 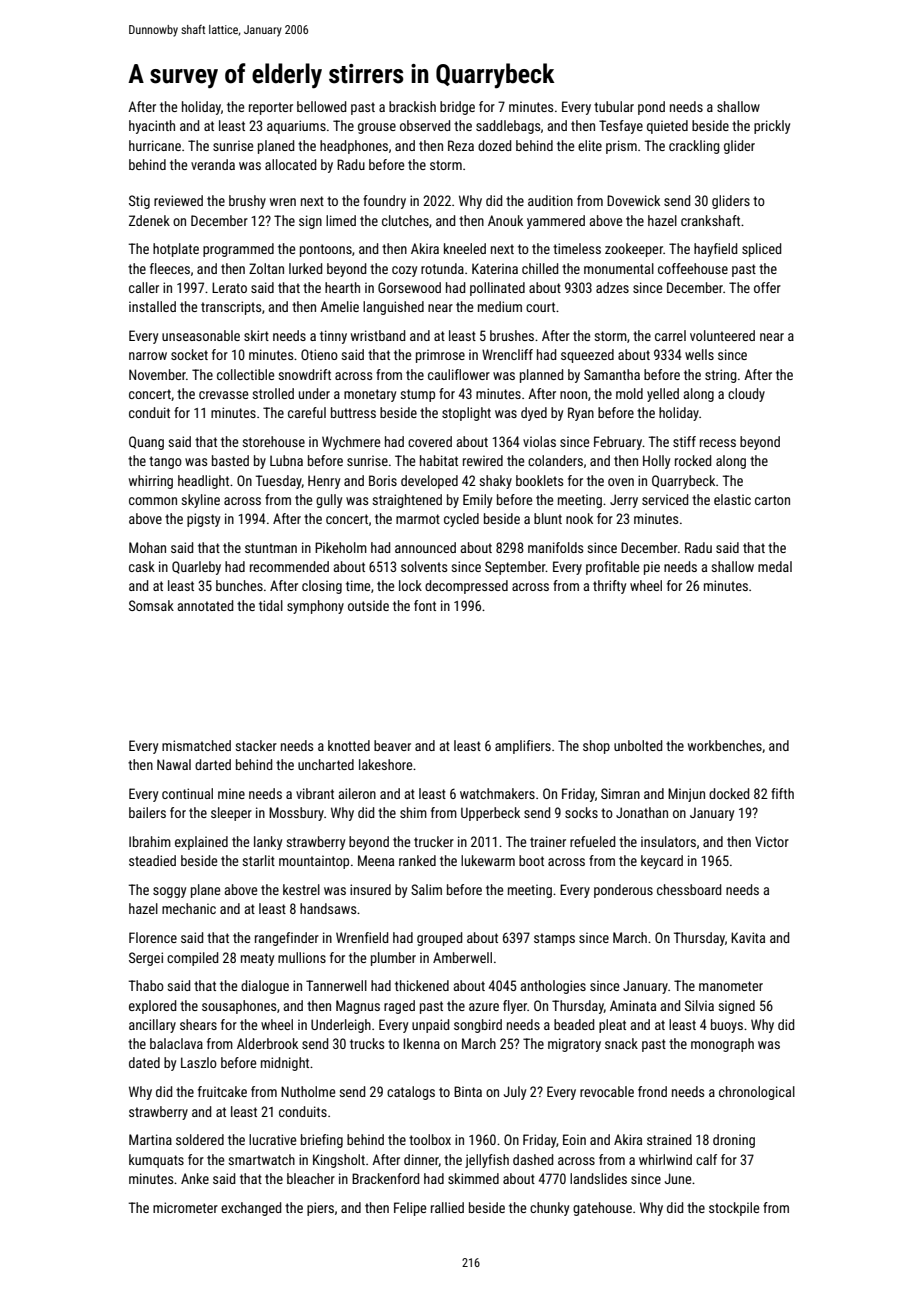 What do you see at coordinates (200, 1139) in the document?
I see `soldered` at bounding box center [200, 1139].
